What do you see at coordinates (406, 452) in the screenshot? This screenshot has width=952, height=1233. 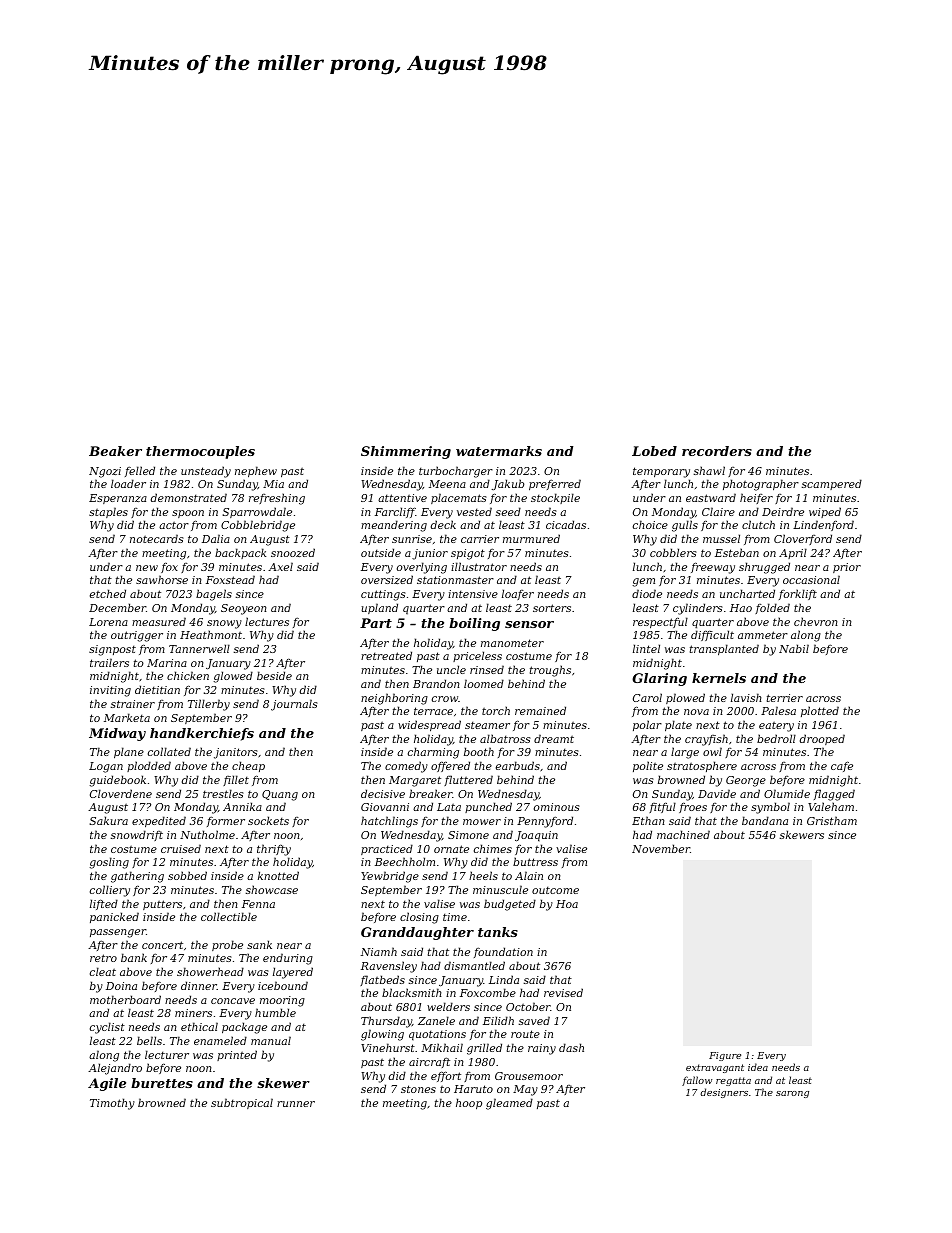 I see `Shimmering` at bounding box center [406, 452].
